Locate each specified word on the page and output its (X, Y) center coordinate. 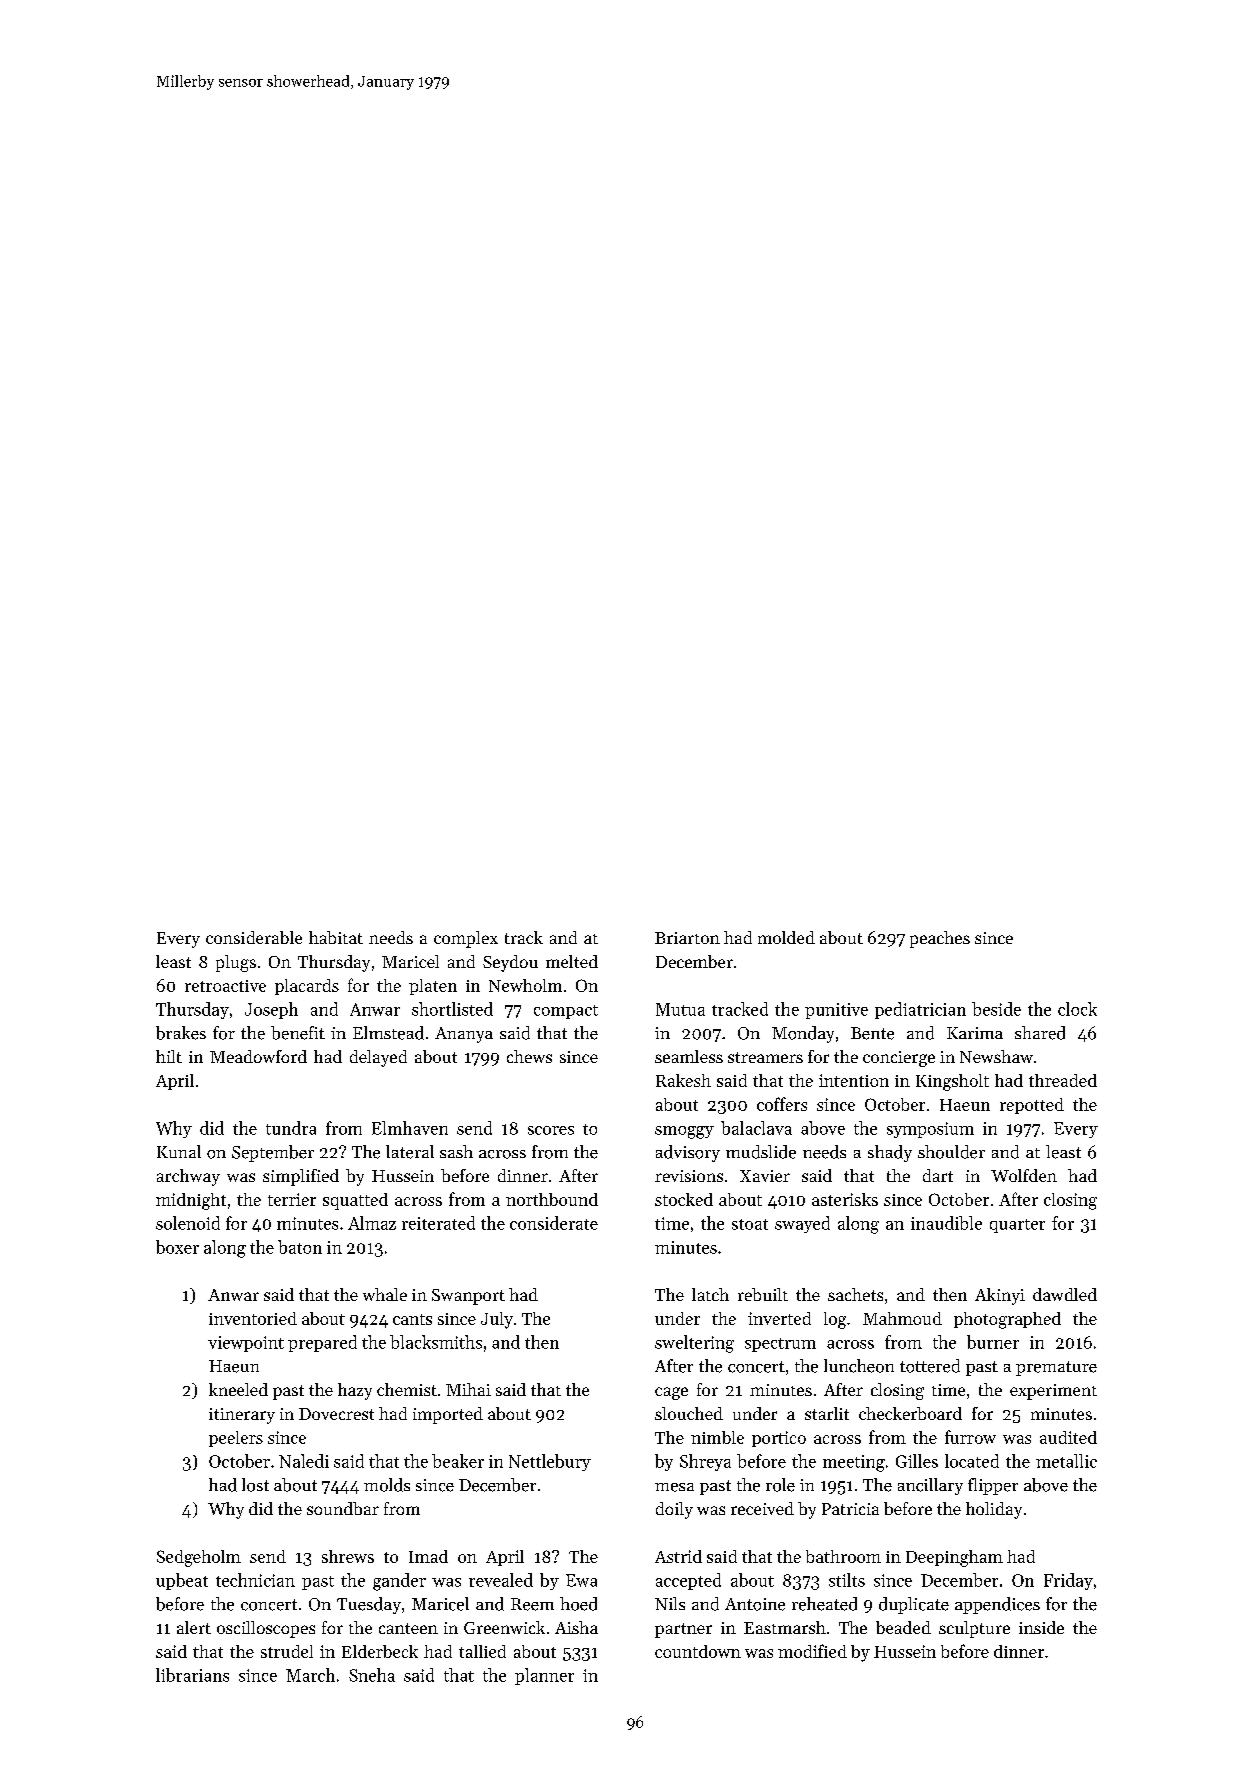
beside (996, 1009)
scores (551, 1130)
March (310, 1675)
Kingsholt (952, 1082)
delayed (378, 1058)
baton (300, 1247)
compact (566, 1012)
